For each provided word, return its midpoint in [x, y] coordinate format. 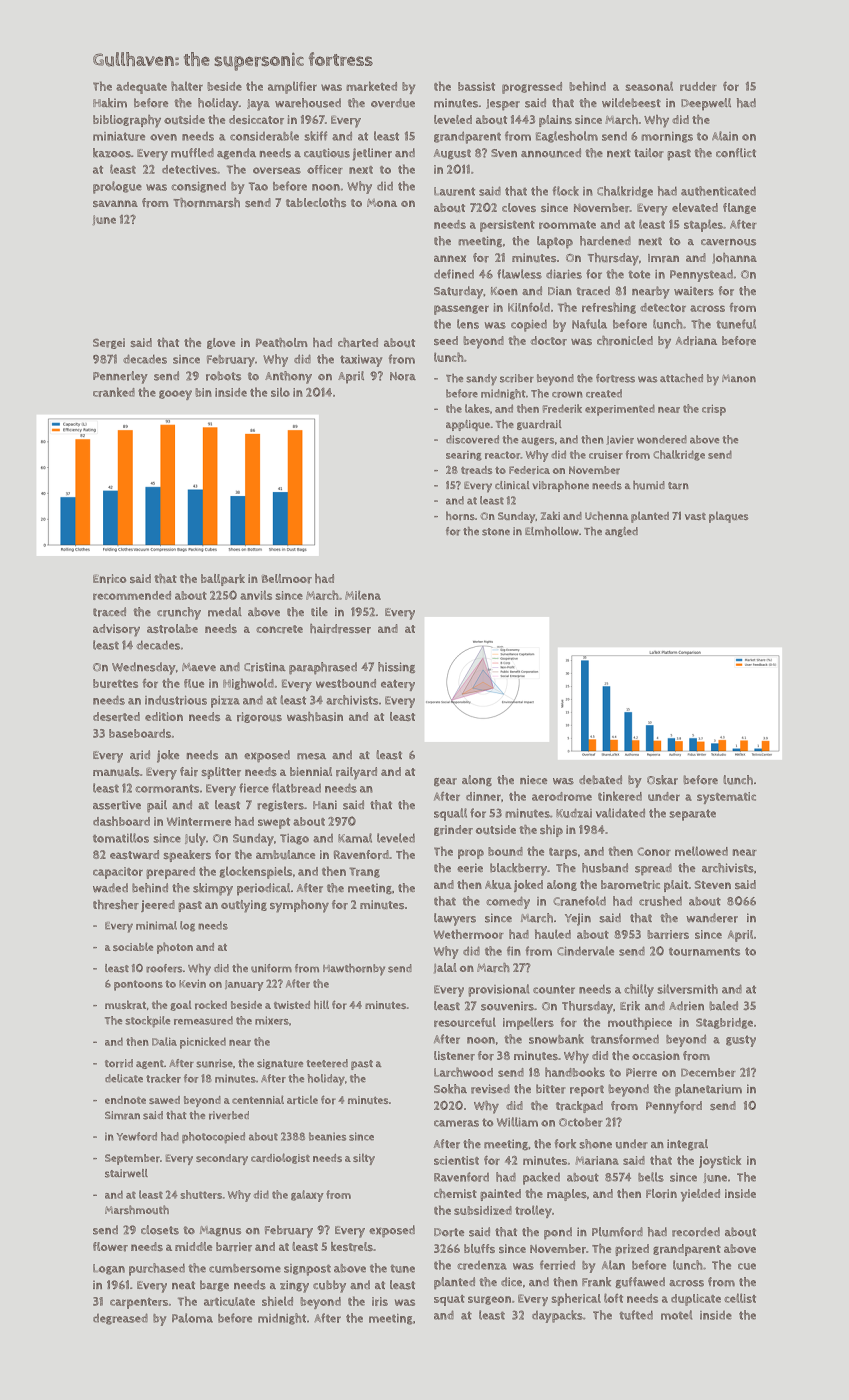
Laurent [454, 191]
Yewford [136, 1136]
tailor [649, 153]
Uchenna [607, 515]
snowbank [556, 1039]
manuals [116, 771]
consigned [198, 187]
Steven [713, 884]
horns [460, 516]
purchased [157, 1269]
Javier [620, 440]
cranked [114, 392]
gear [445, 782]
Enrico [110, 579]
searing [464, 456]
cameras [456, 1123]
